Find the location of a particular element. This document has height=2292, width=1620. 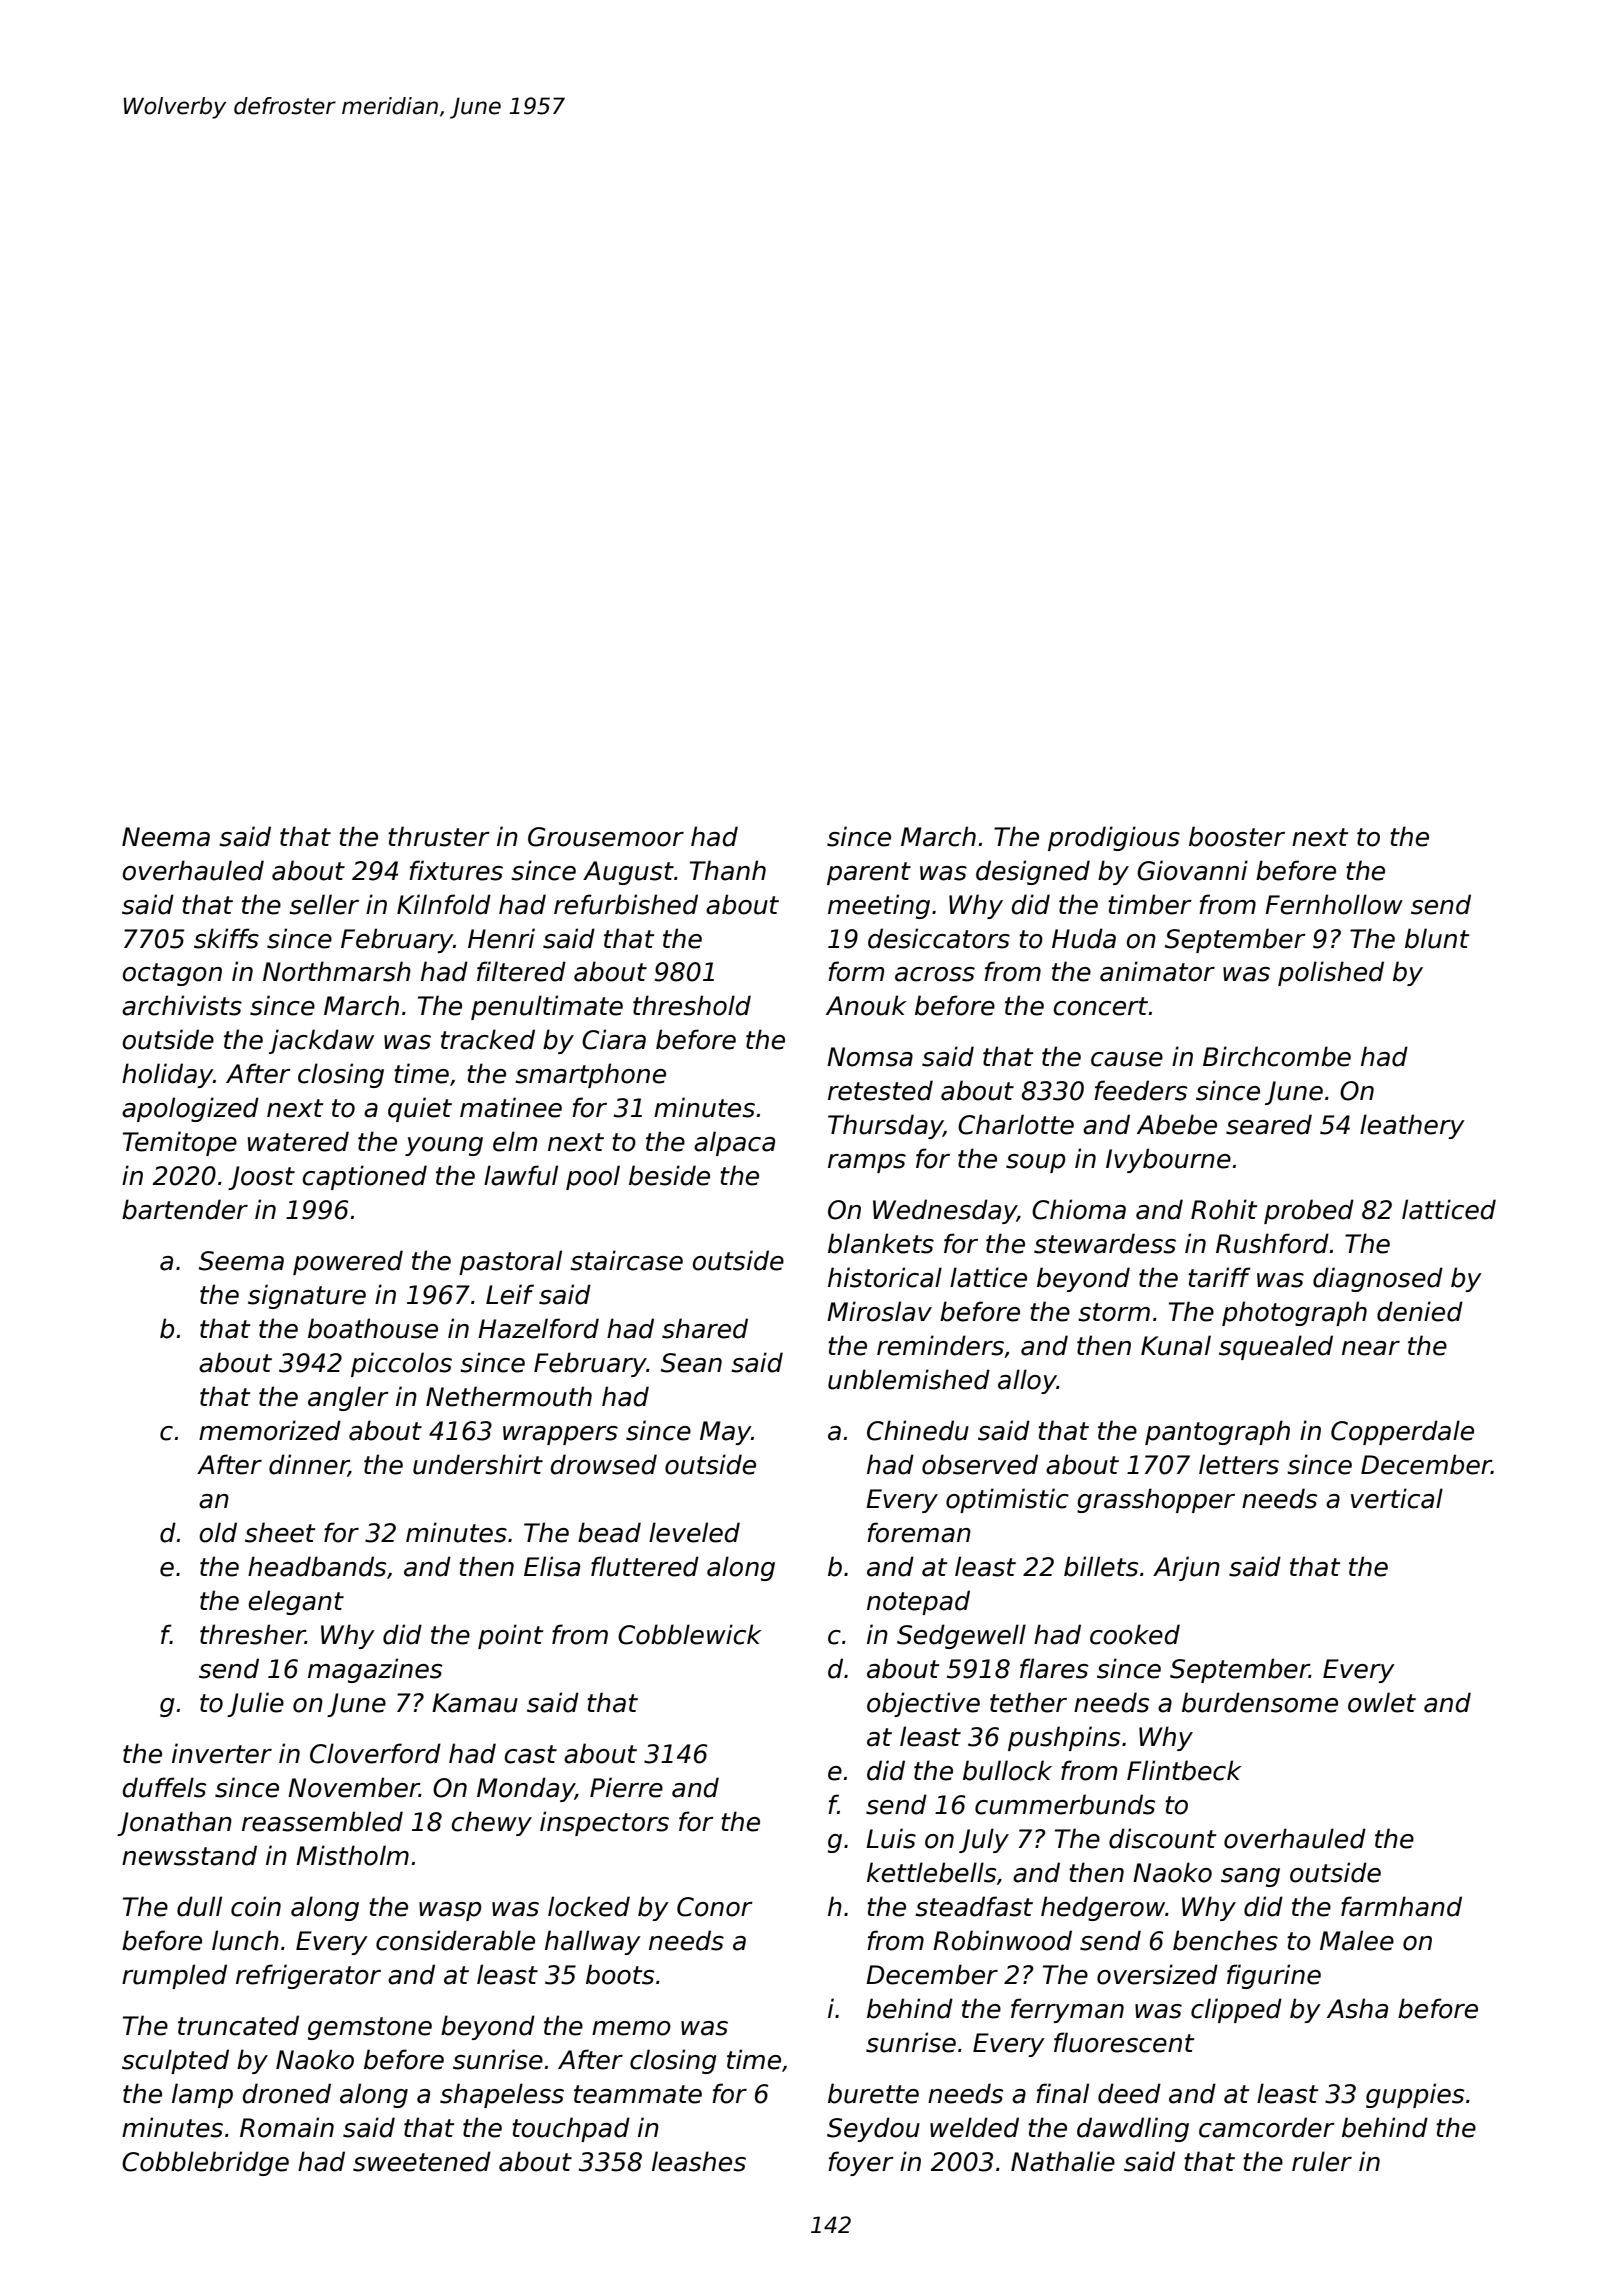

tether is located at coordinates (1028, 1702).
